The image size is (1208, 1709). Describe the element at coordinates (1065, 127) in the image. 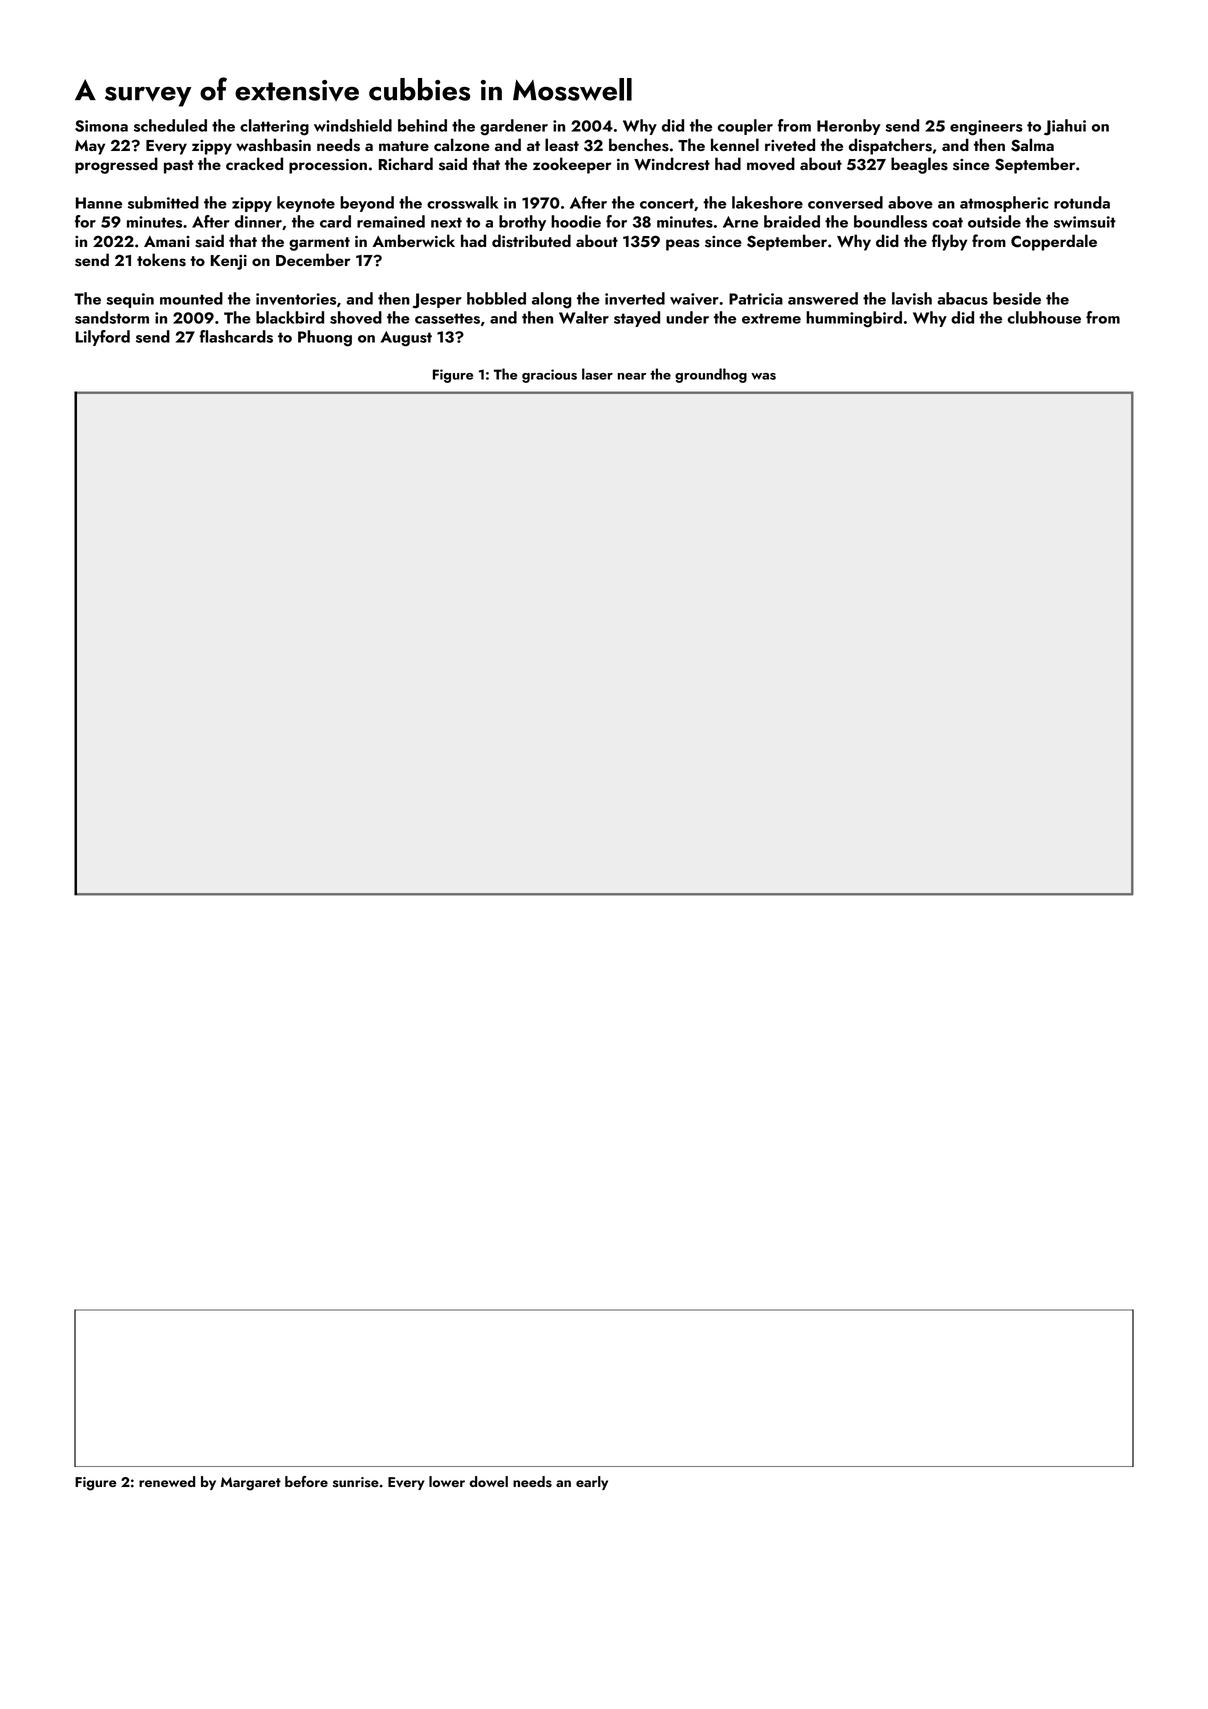

I see `Jiahui` at that location.
